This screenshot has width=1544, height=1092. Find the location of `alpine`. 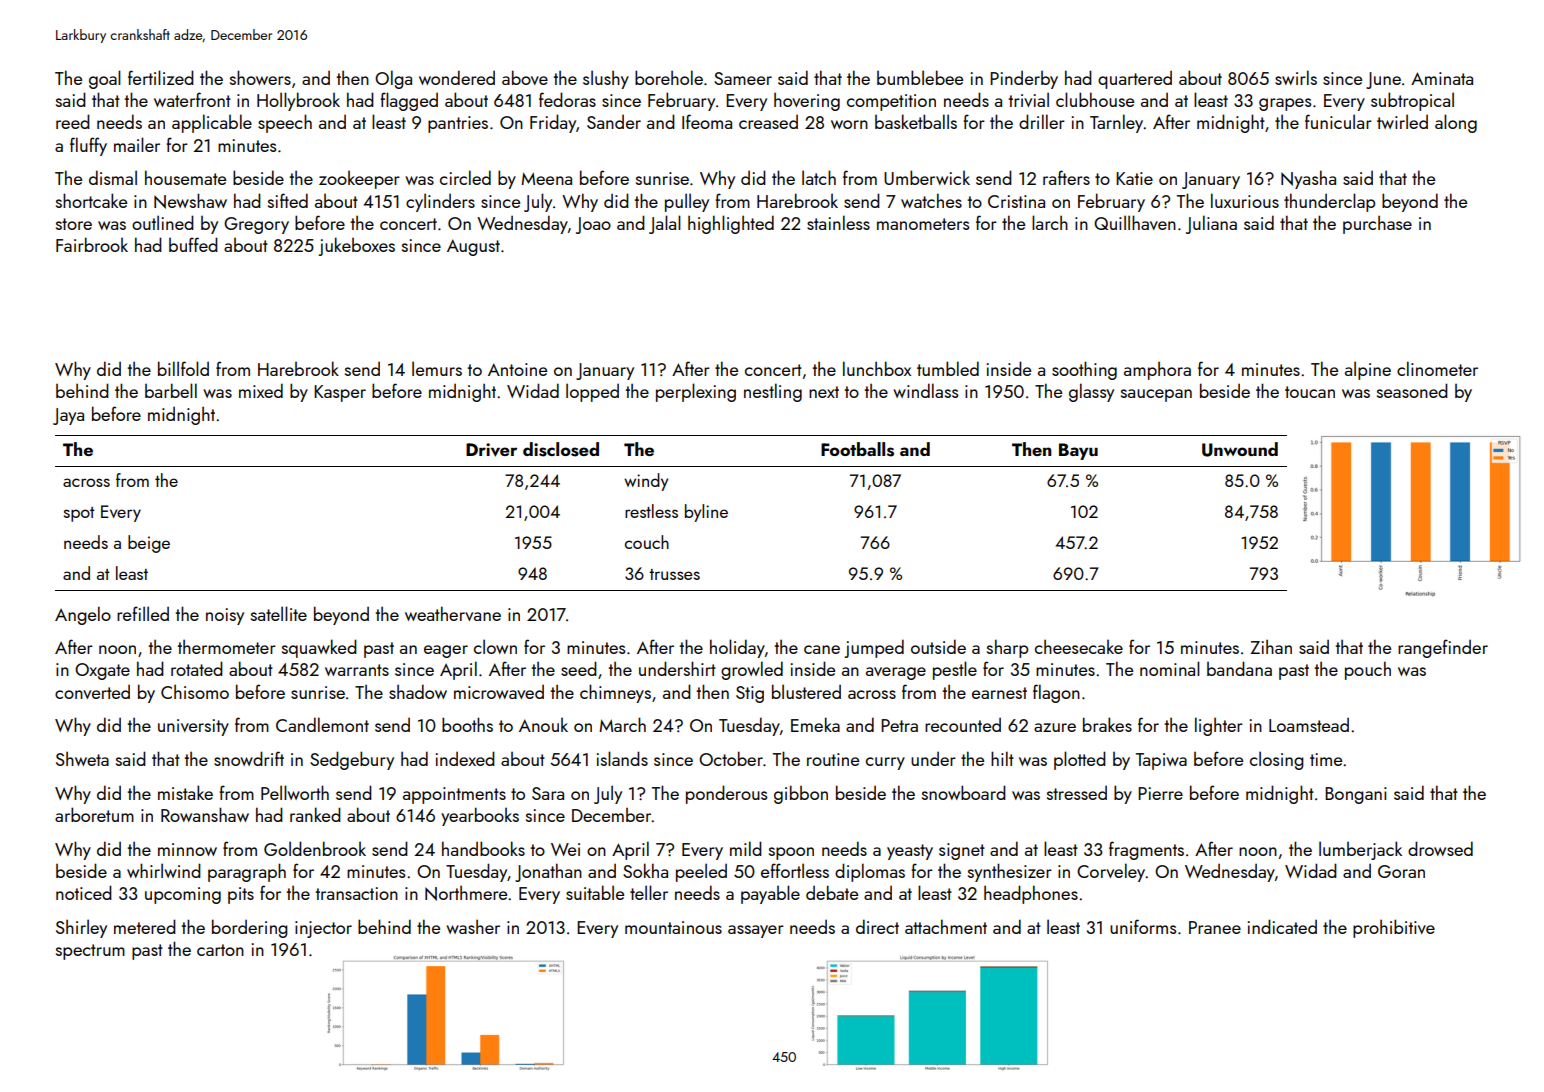

alpine is located at coordinates (1368, 370).
